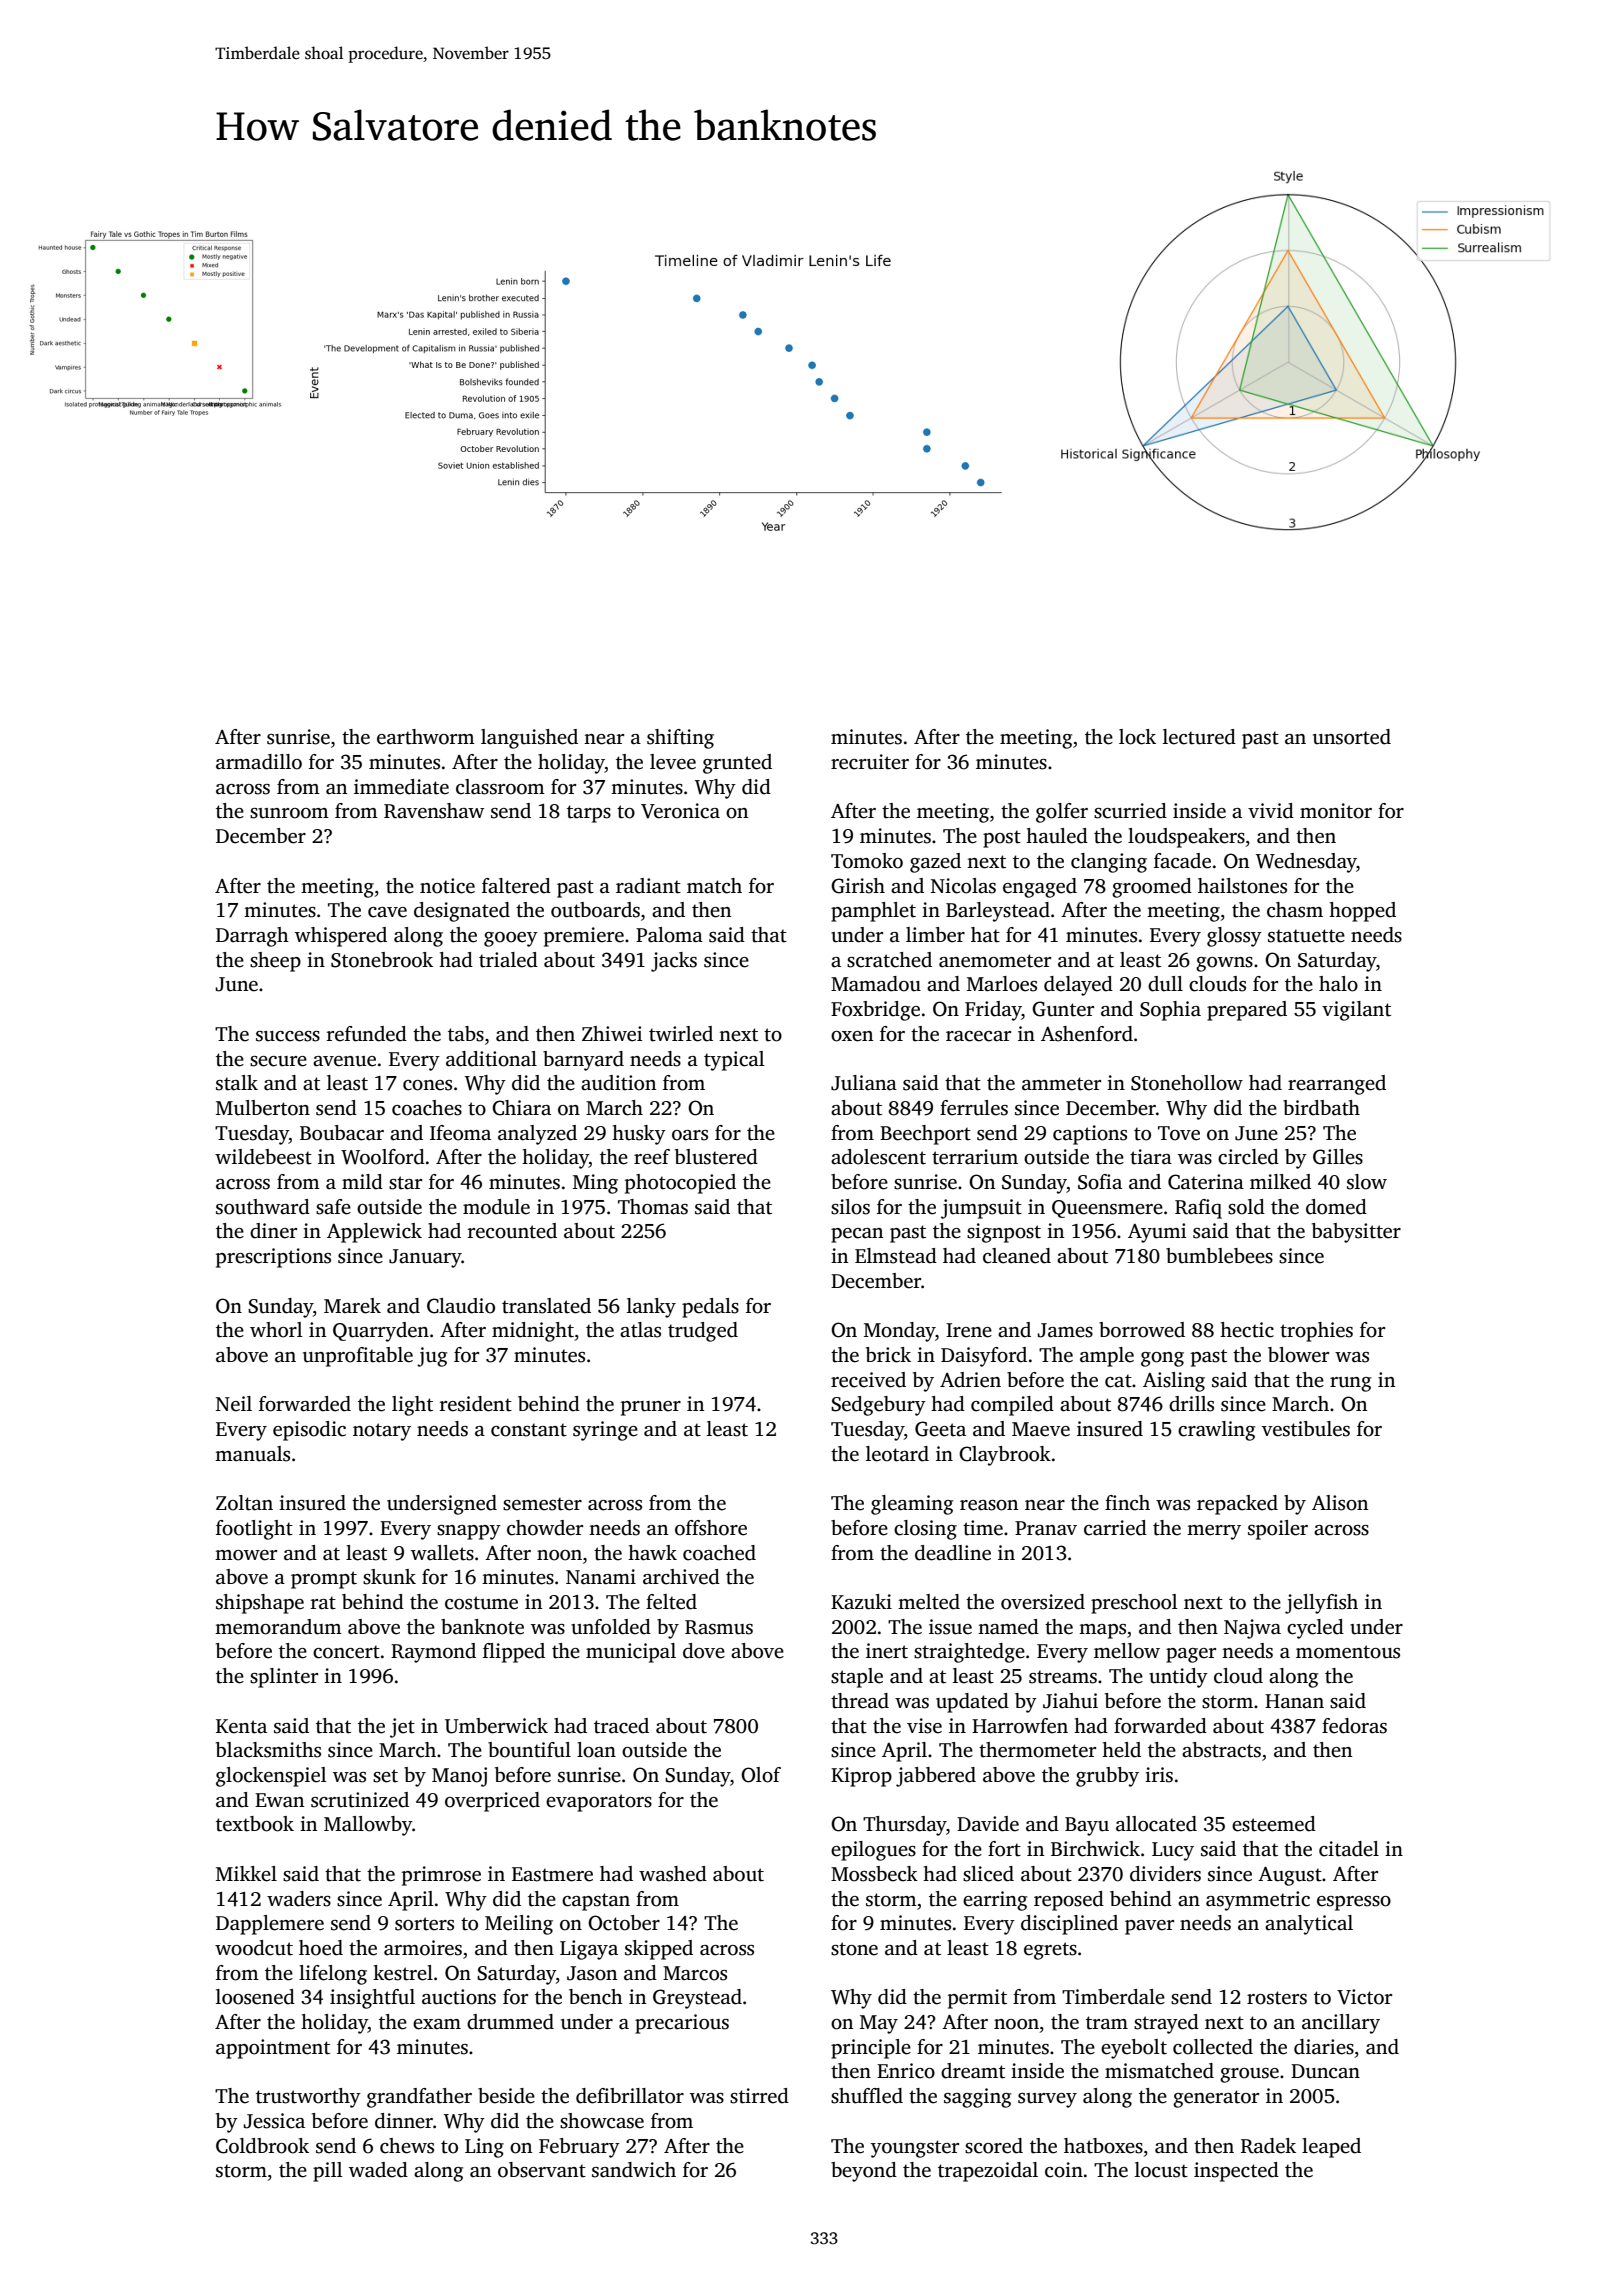 The height and width of the screenshot is (2292, 1620). I want to click on hectic, so click(1247, 1330).
